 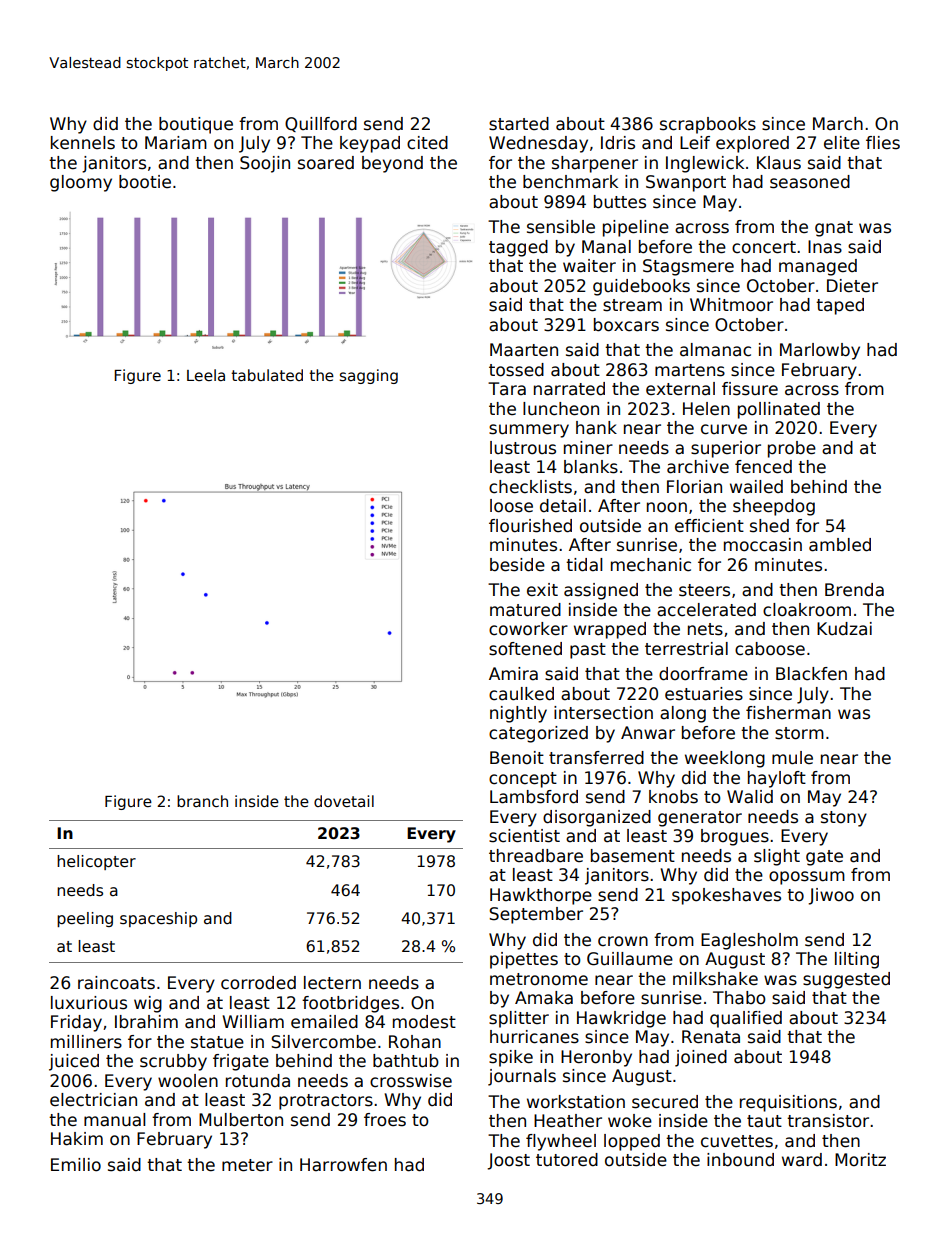 What do you see at coordinates (202, 801) in the document?
I see `branch` at bounding box center [202, 801].
